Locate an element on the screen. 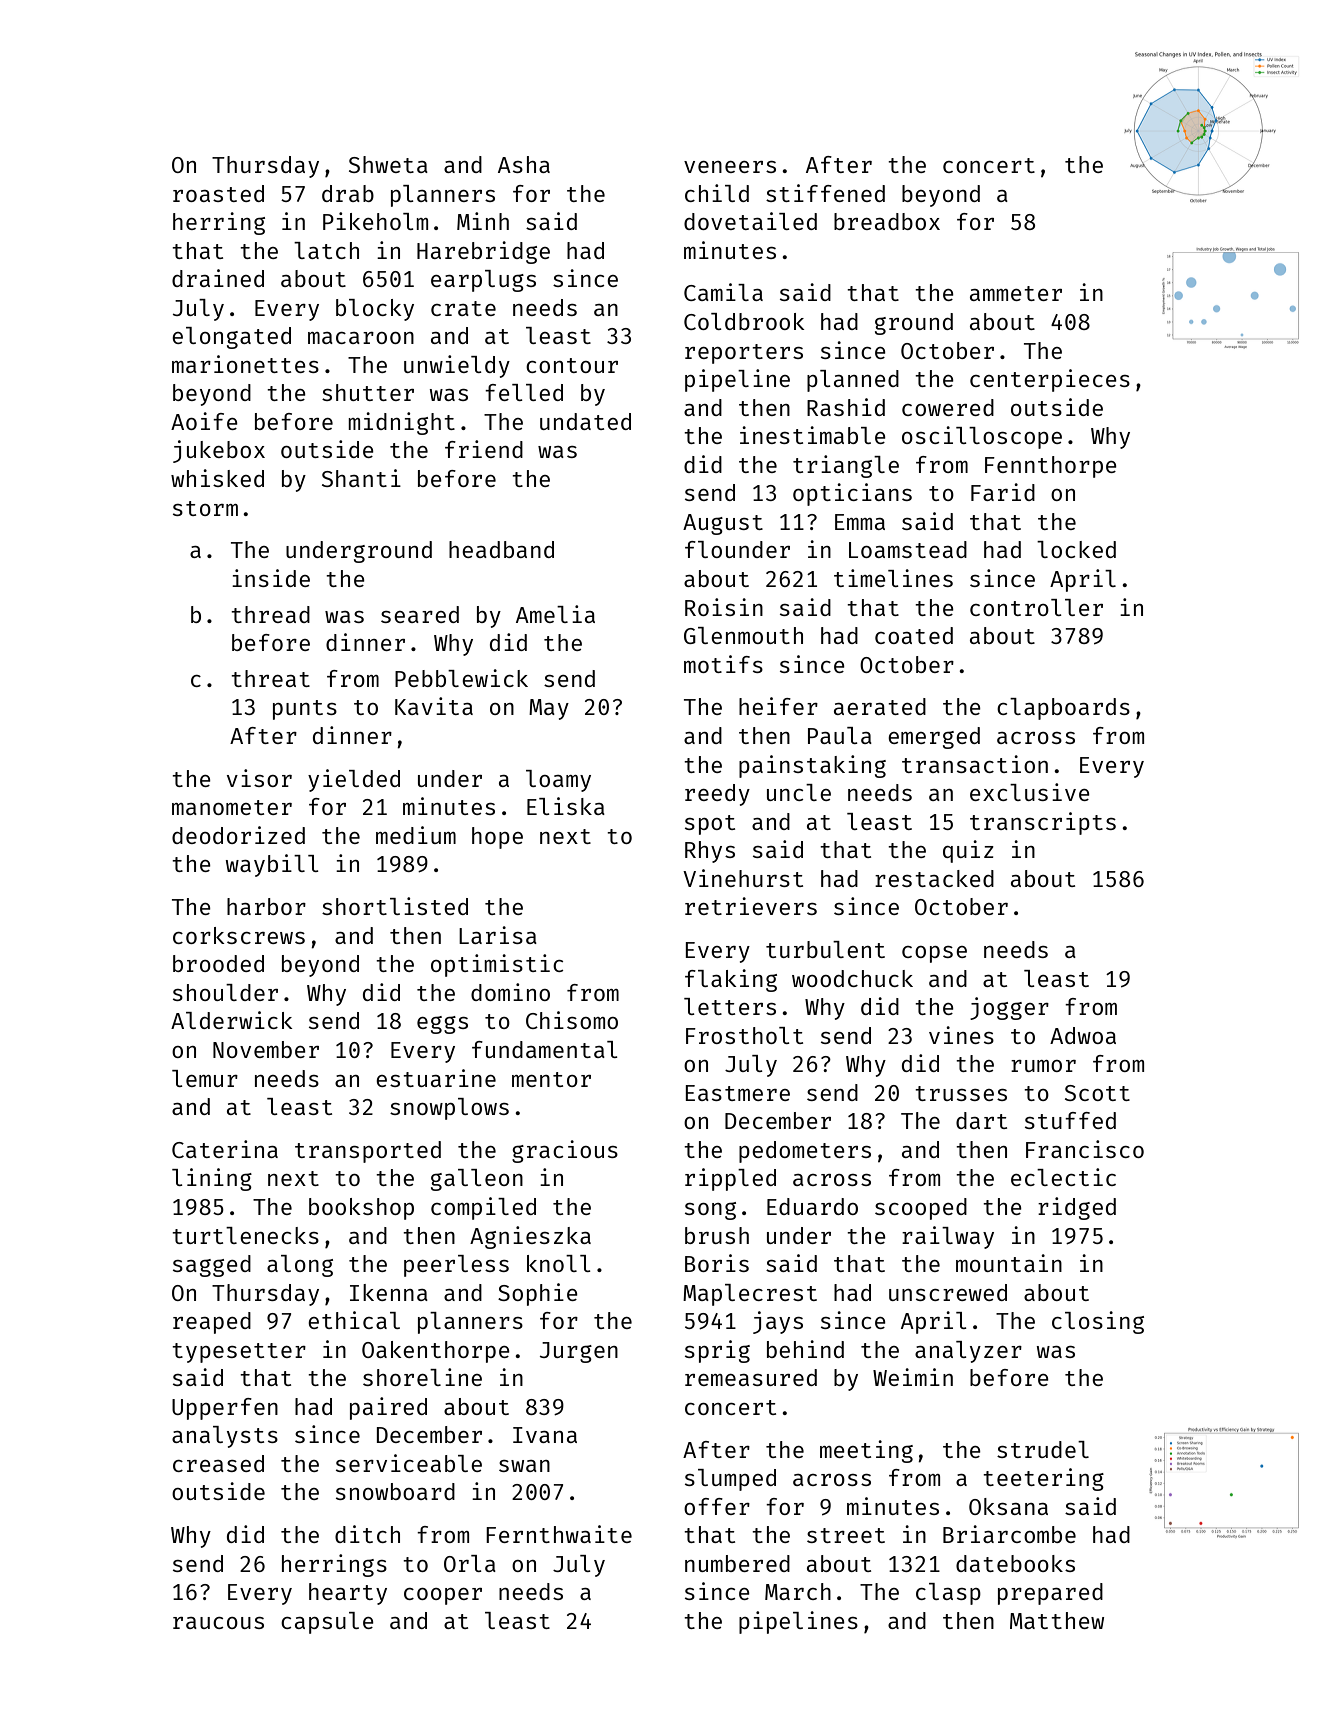  ammeter is located at coordinates (1016, 293).
